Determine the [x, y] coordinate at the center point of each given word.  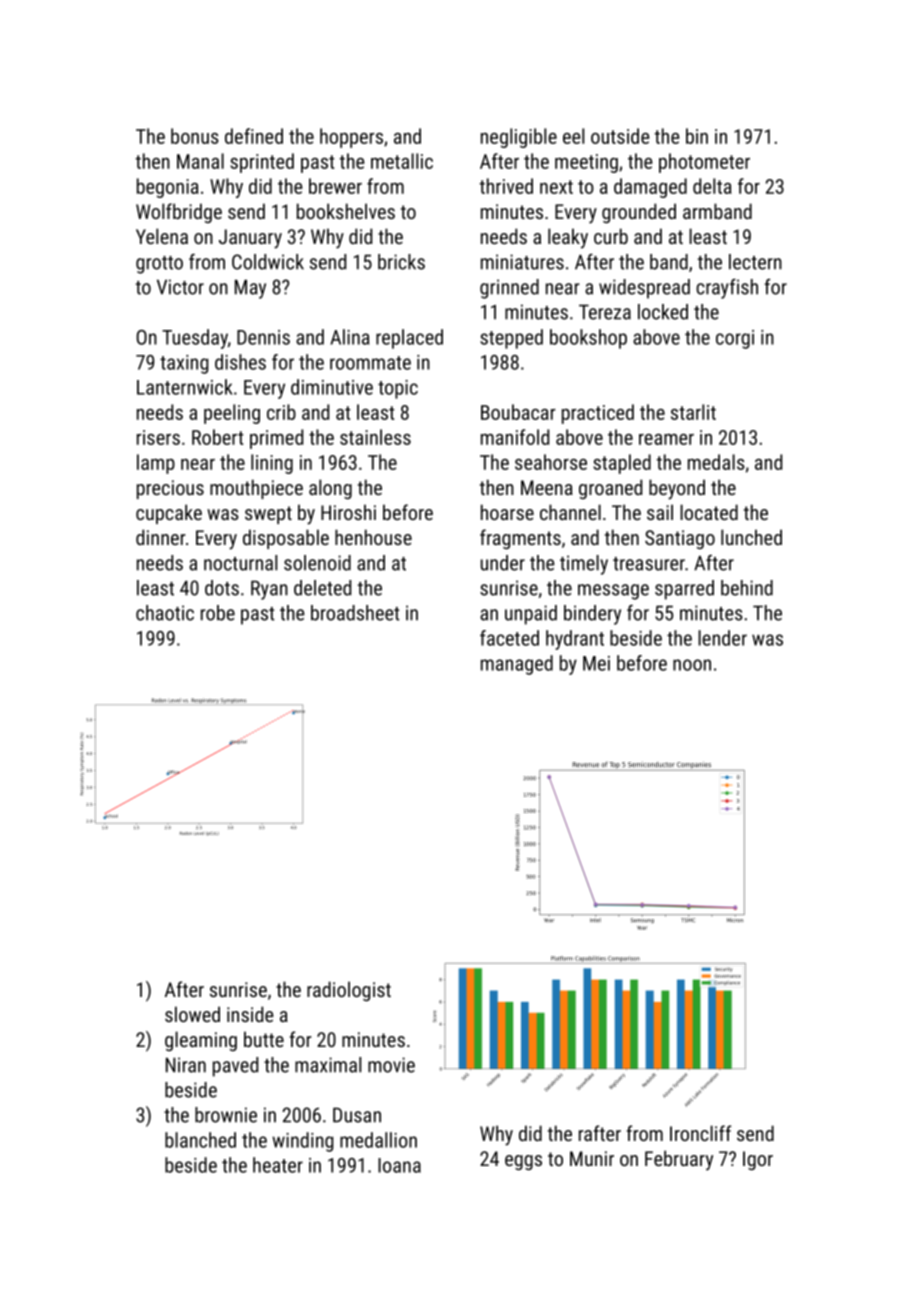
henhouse [373, 537]
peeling [232, 414]
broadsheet [355, 613]
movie [391, 1065]
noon [692, 665]
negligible [519, 138]
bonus [195, 136]
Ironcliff [700, 1133]
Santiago [680, 539]
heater [278, 1165]
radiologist [349, 991]
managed [517, 665]
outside [620, 136]
